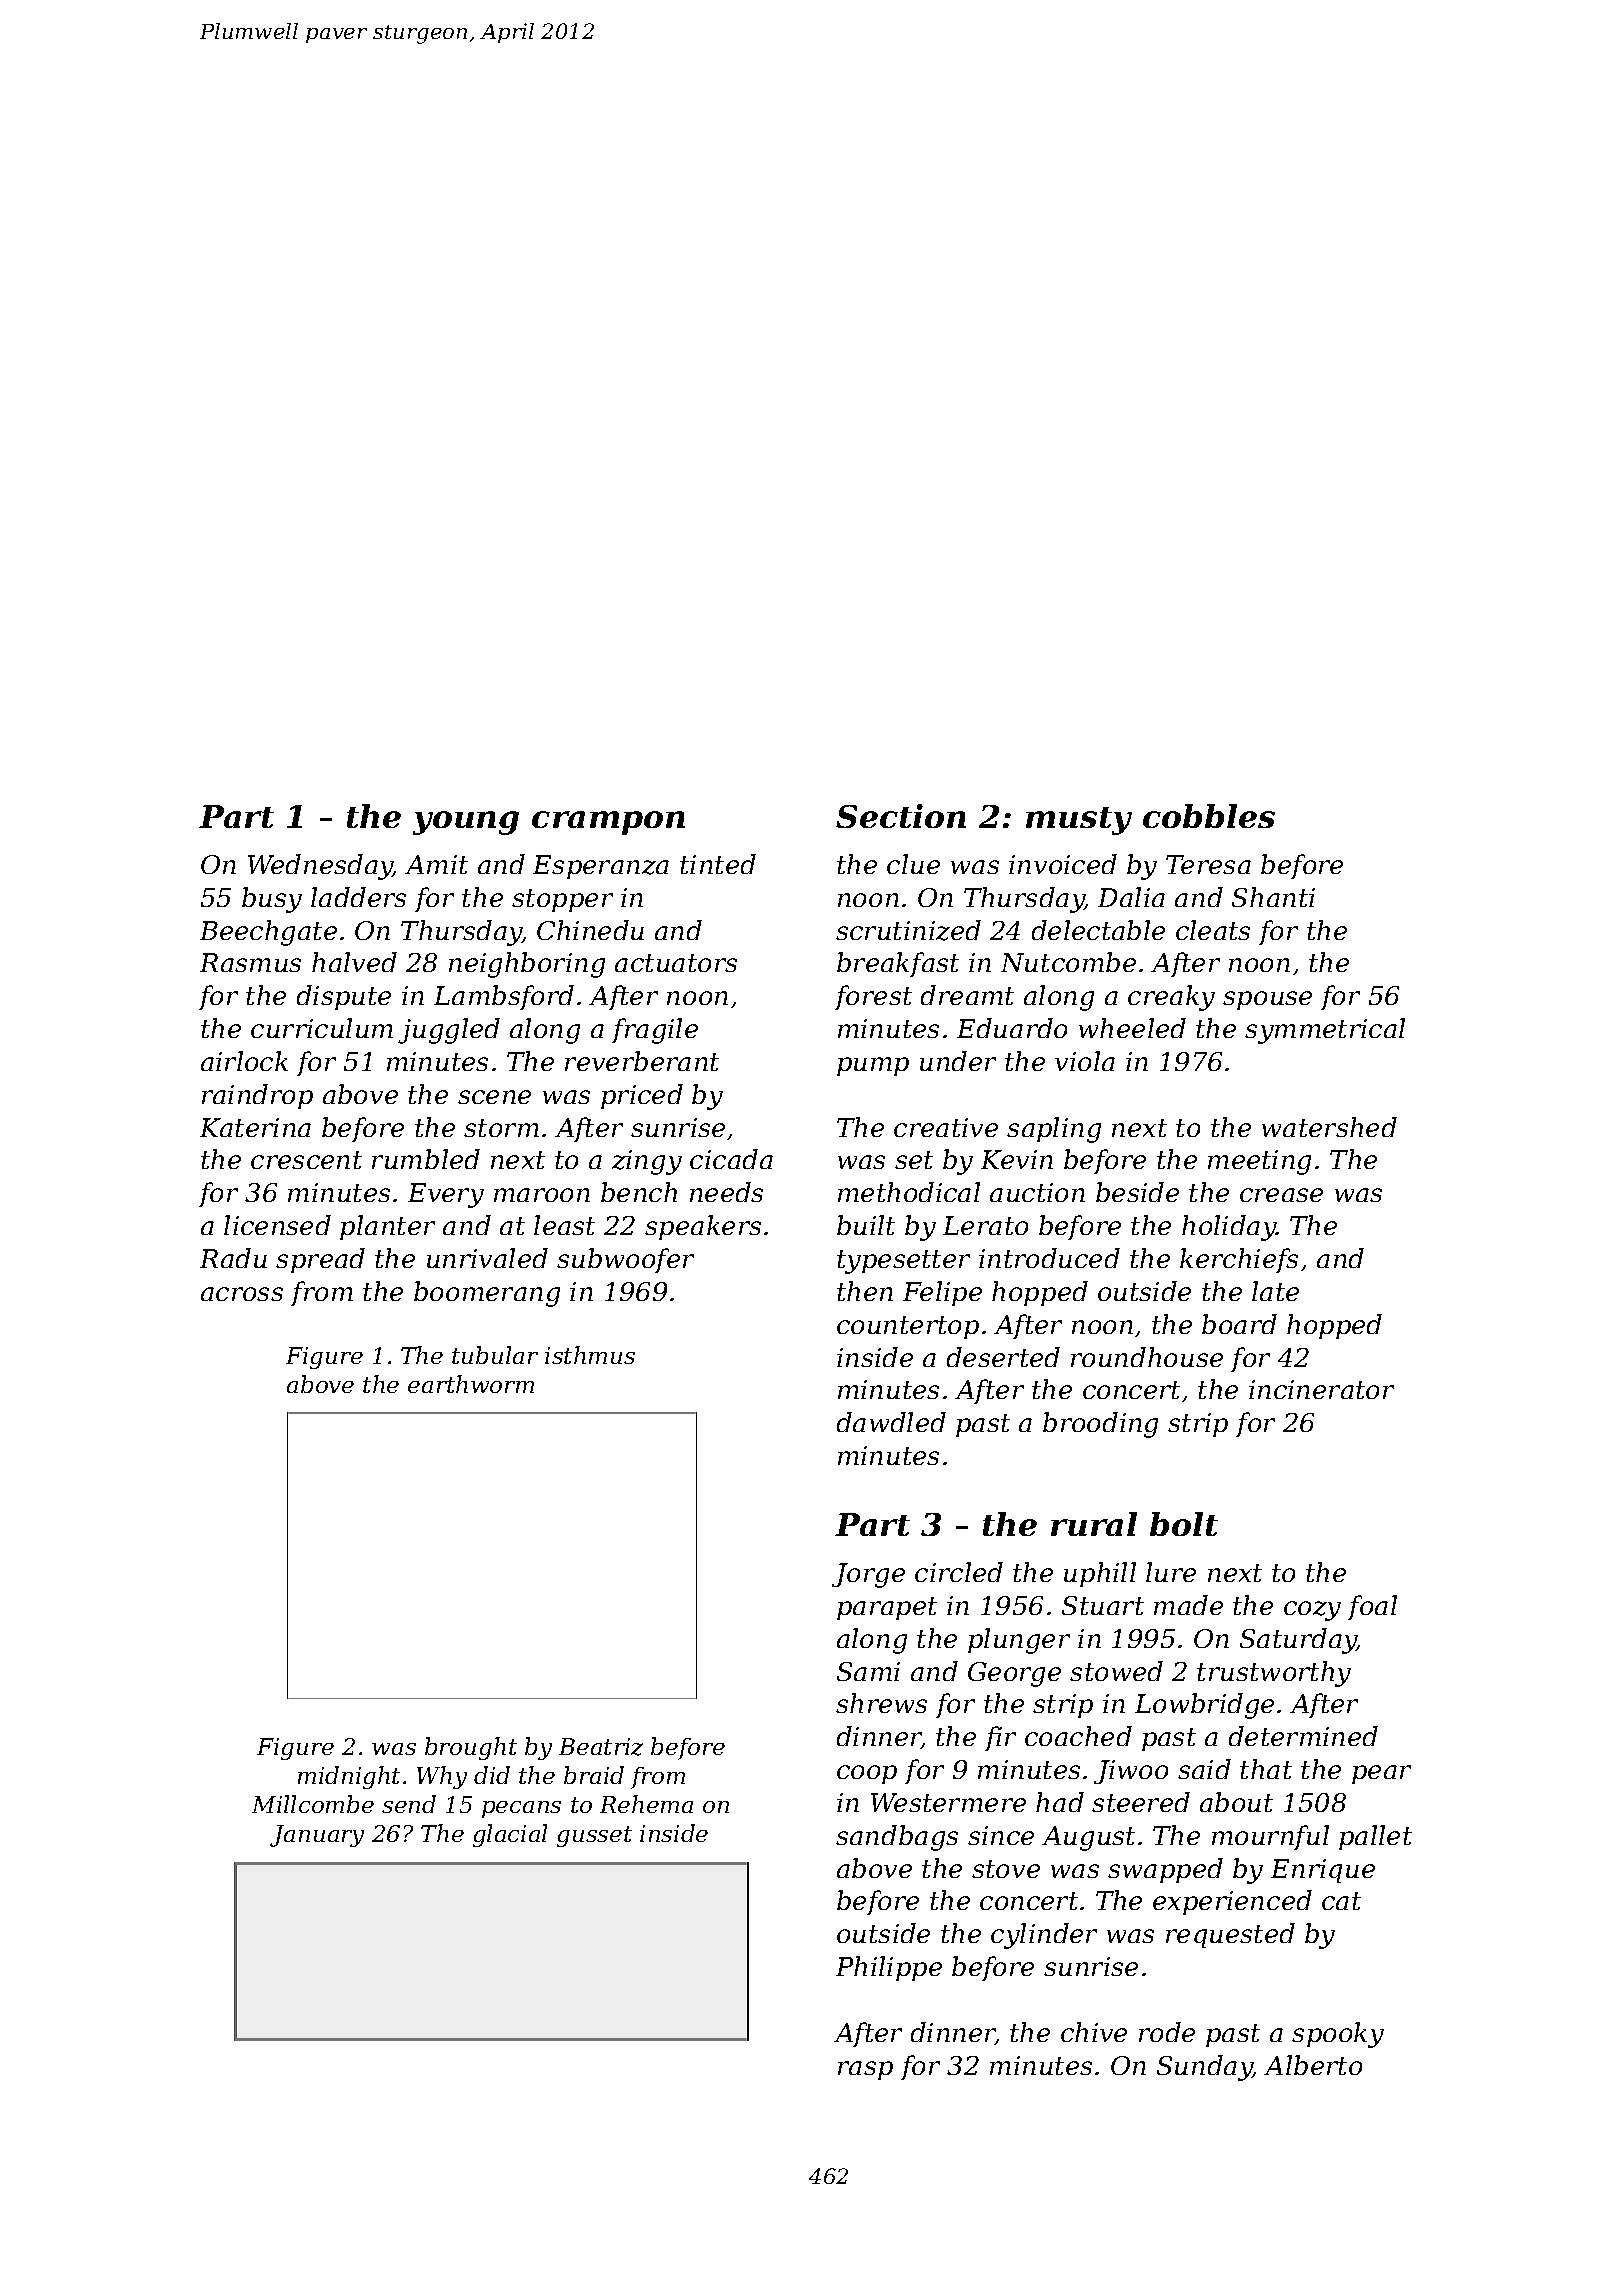 This screenshot has width=1620, height=2292. I want to click on forest, so click(873, 997).
